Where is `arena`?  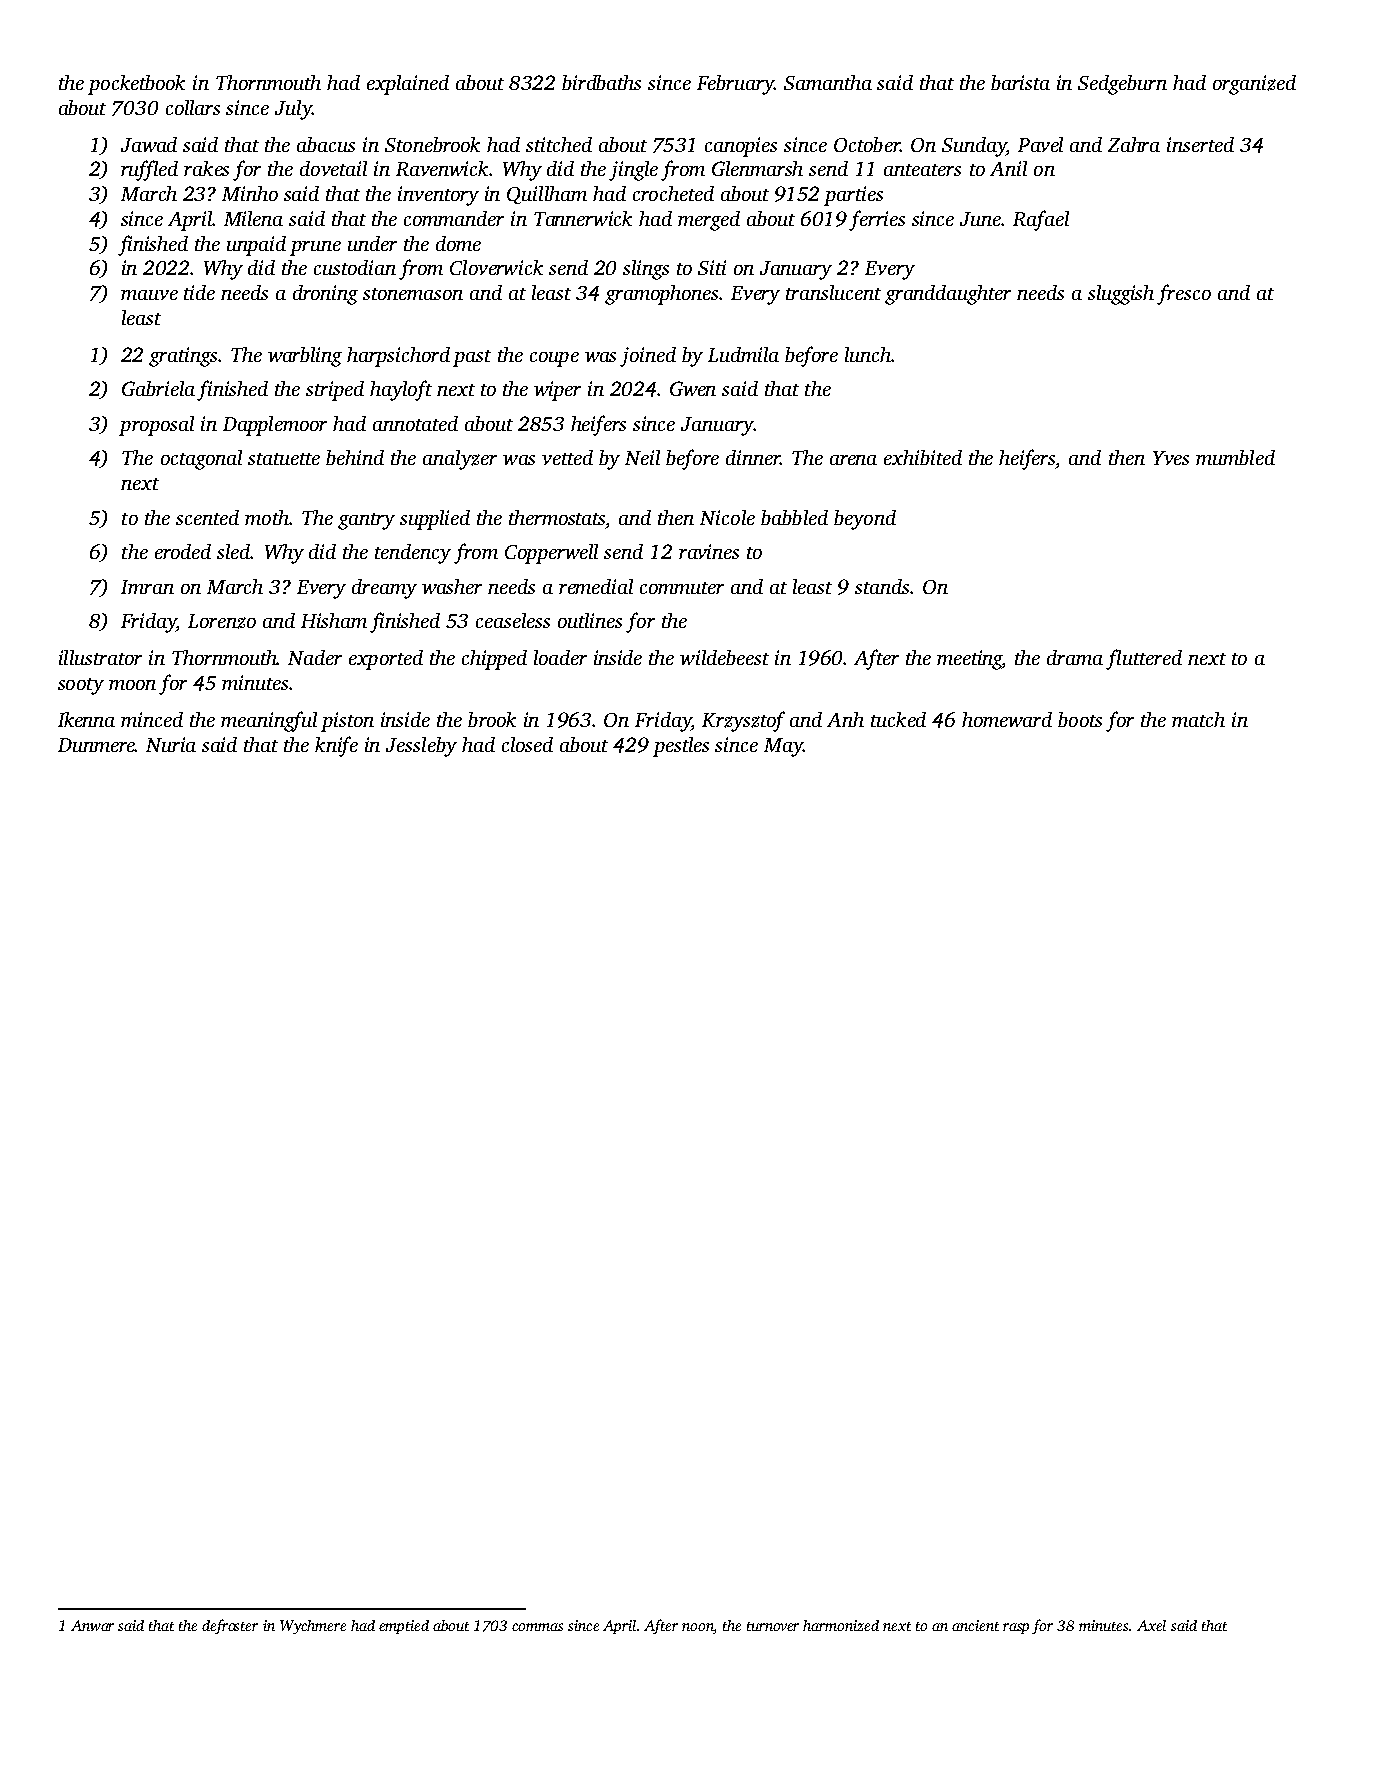
arena is located at coordinates (853, 460).
